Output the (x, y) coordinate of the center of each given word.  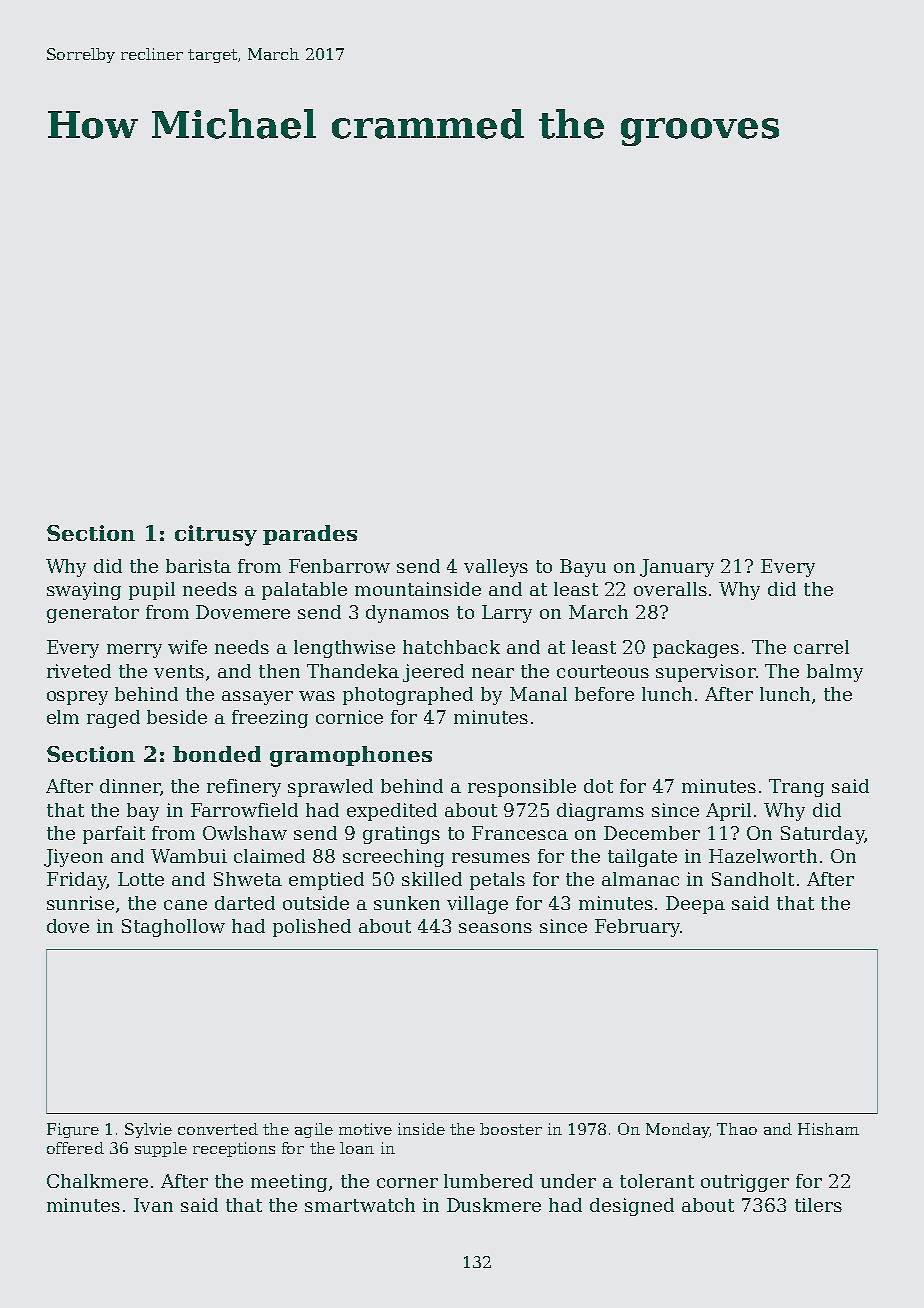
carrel (821, 647)
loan (357, 1148)
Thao (737, 1129)
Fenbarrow (339, 566)
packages (696, 649)
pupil (152, 591)
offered (75, 1148)
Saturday (822, 835)
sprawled (330, 788)
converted (218, 1129)
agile (314, 1130)
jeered (433, 673)
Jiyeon (73, 858)
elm (63, 717)
